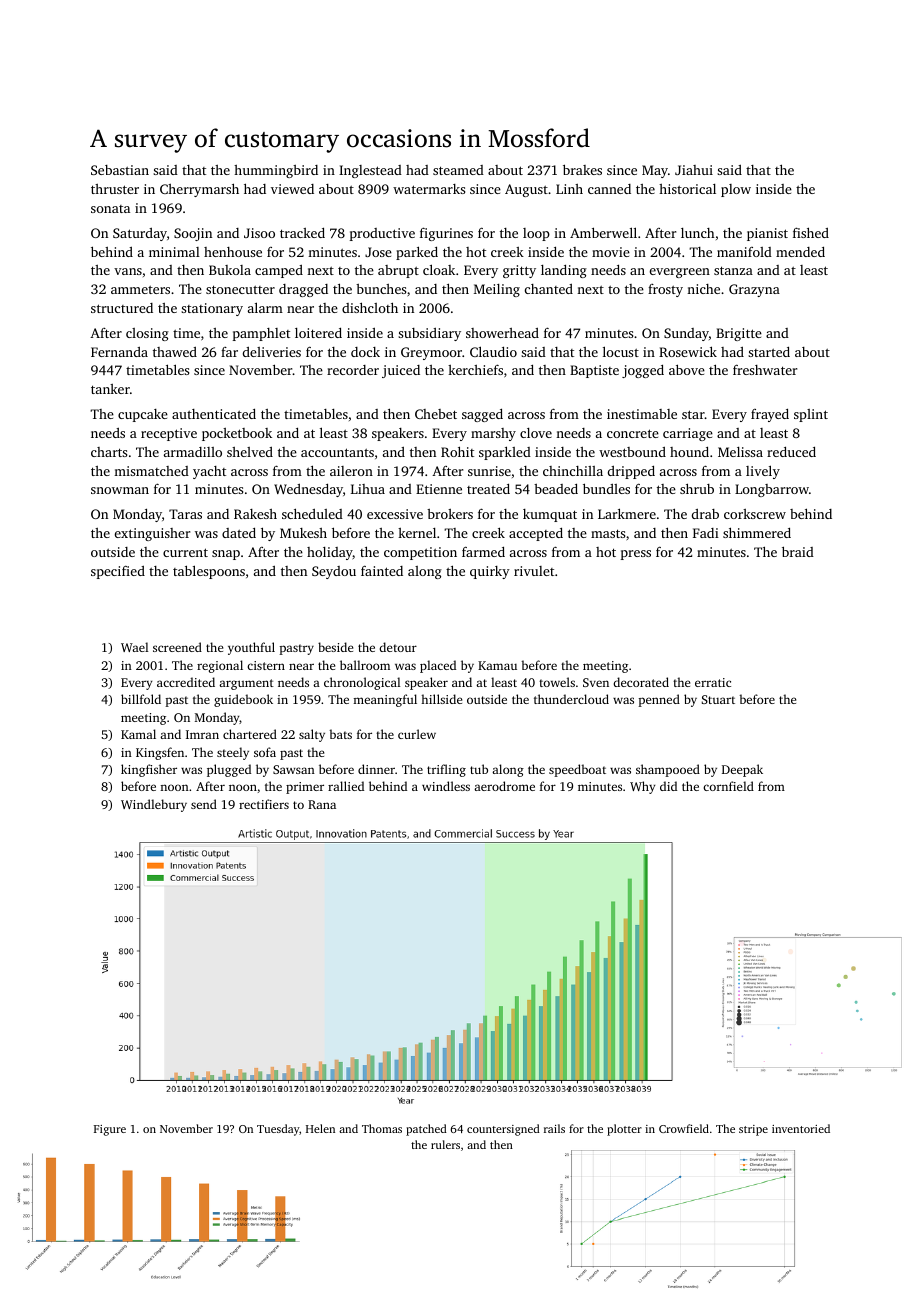  What do you see at coordinates (642, 414) in the screenshot?
I see `inestimable` at bounding box center [642, 414].
